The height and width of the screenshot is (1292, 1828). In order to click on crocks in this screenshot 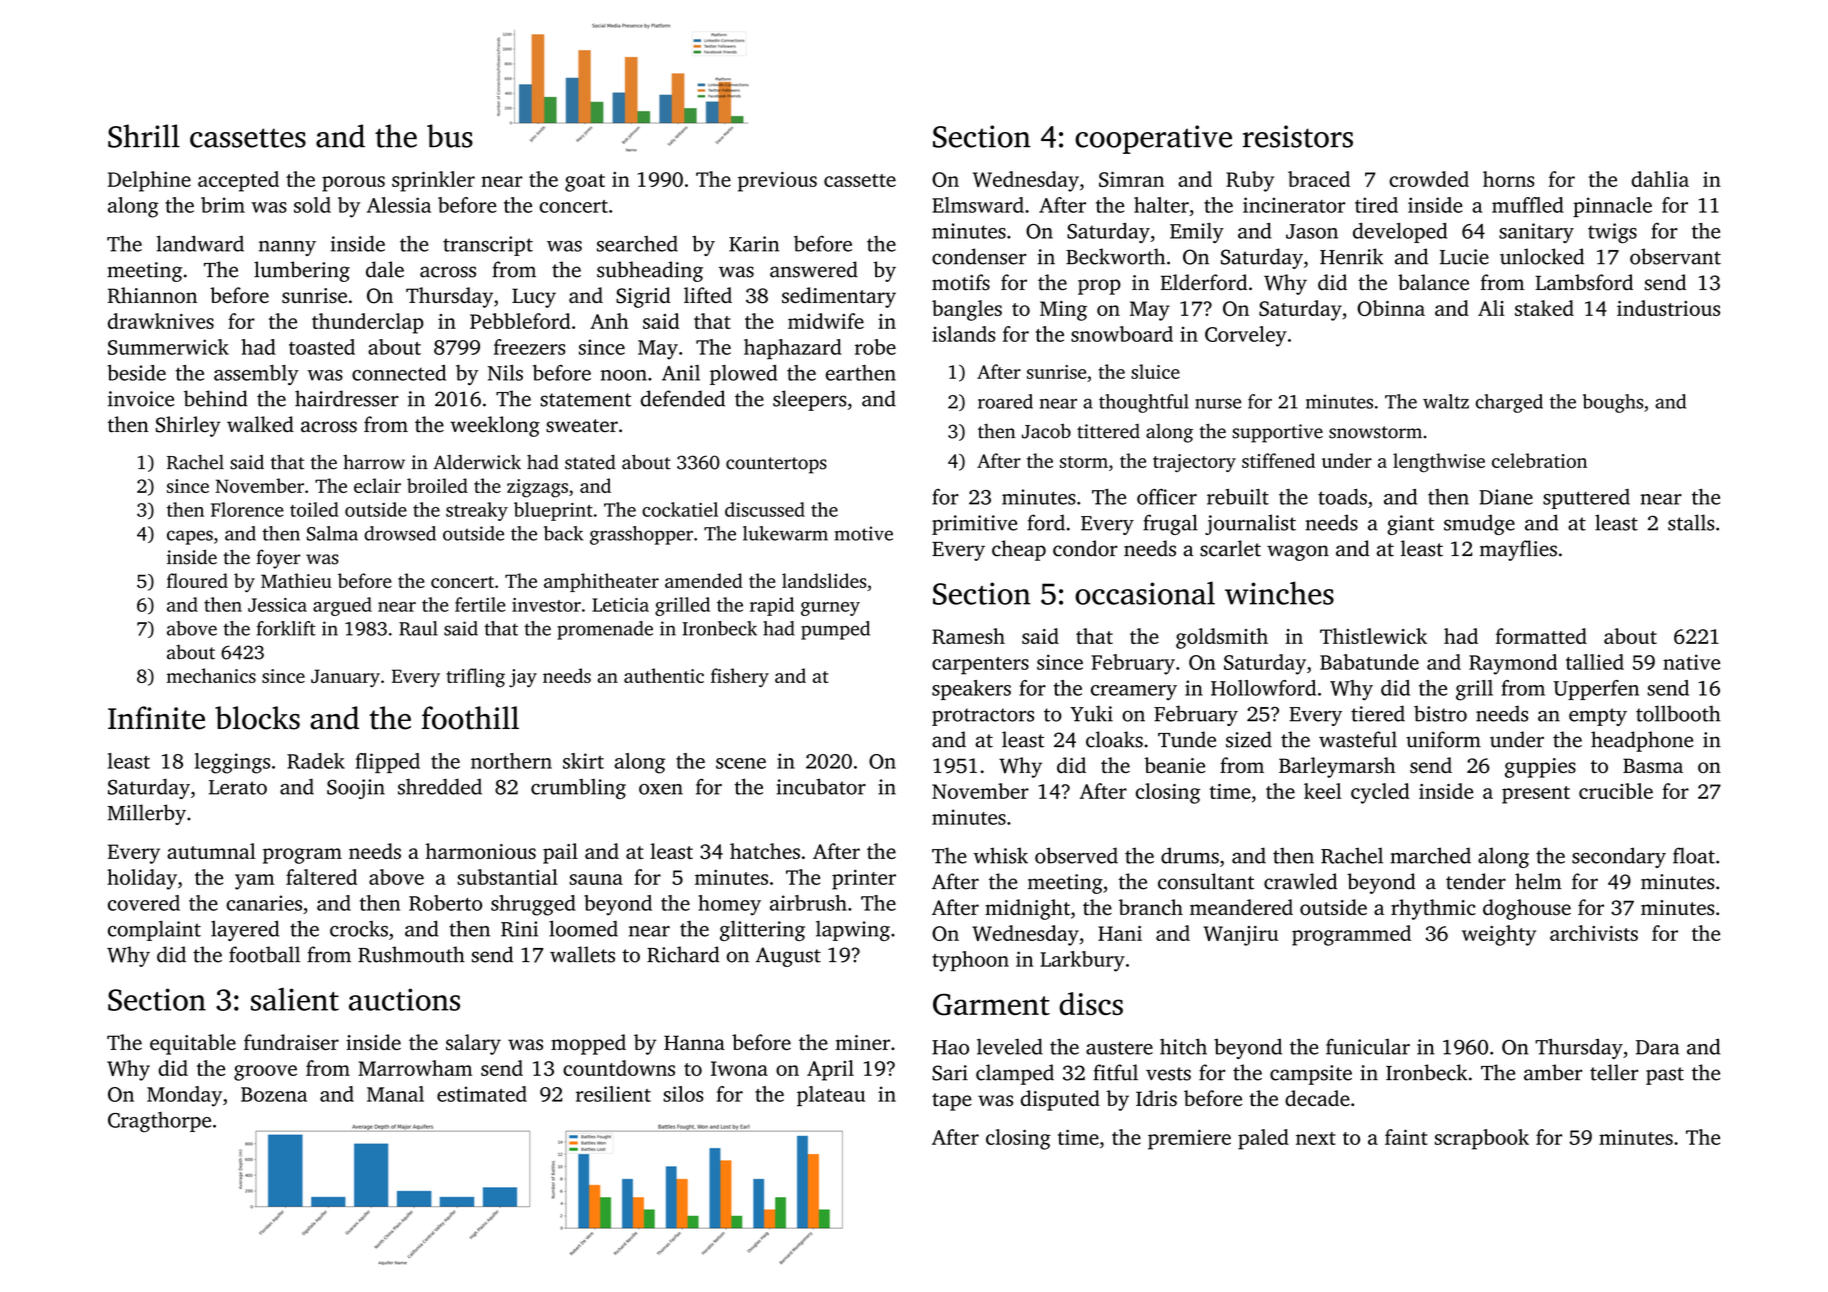, I will do `click(359, 929)`.
